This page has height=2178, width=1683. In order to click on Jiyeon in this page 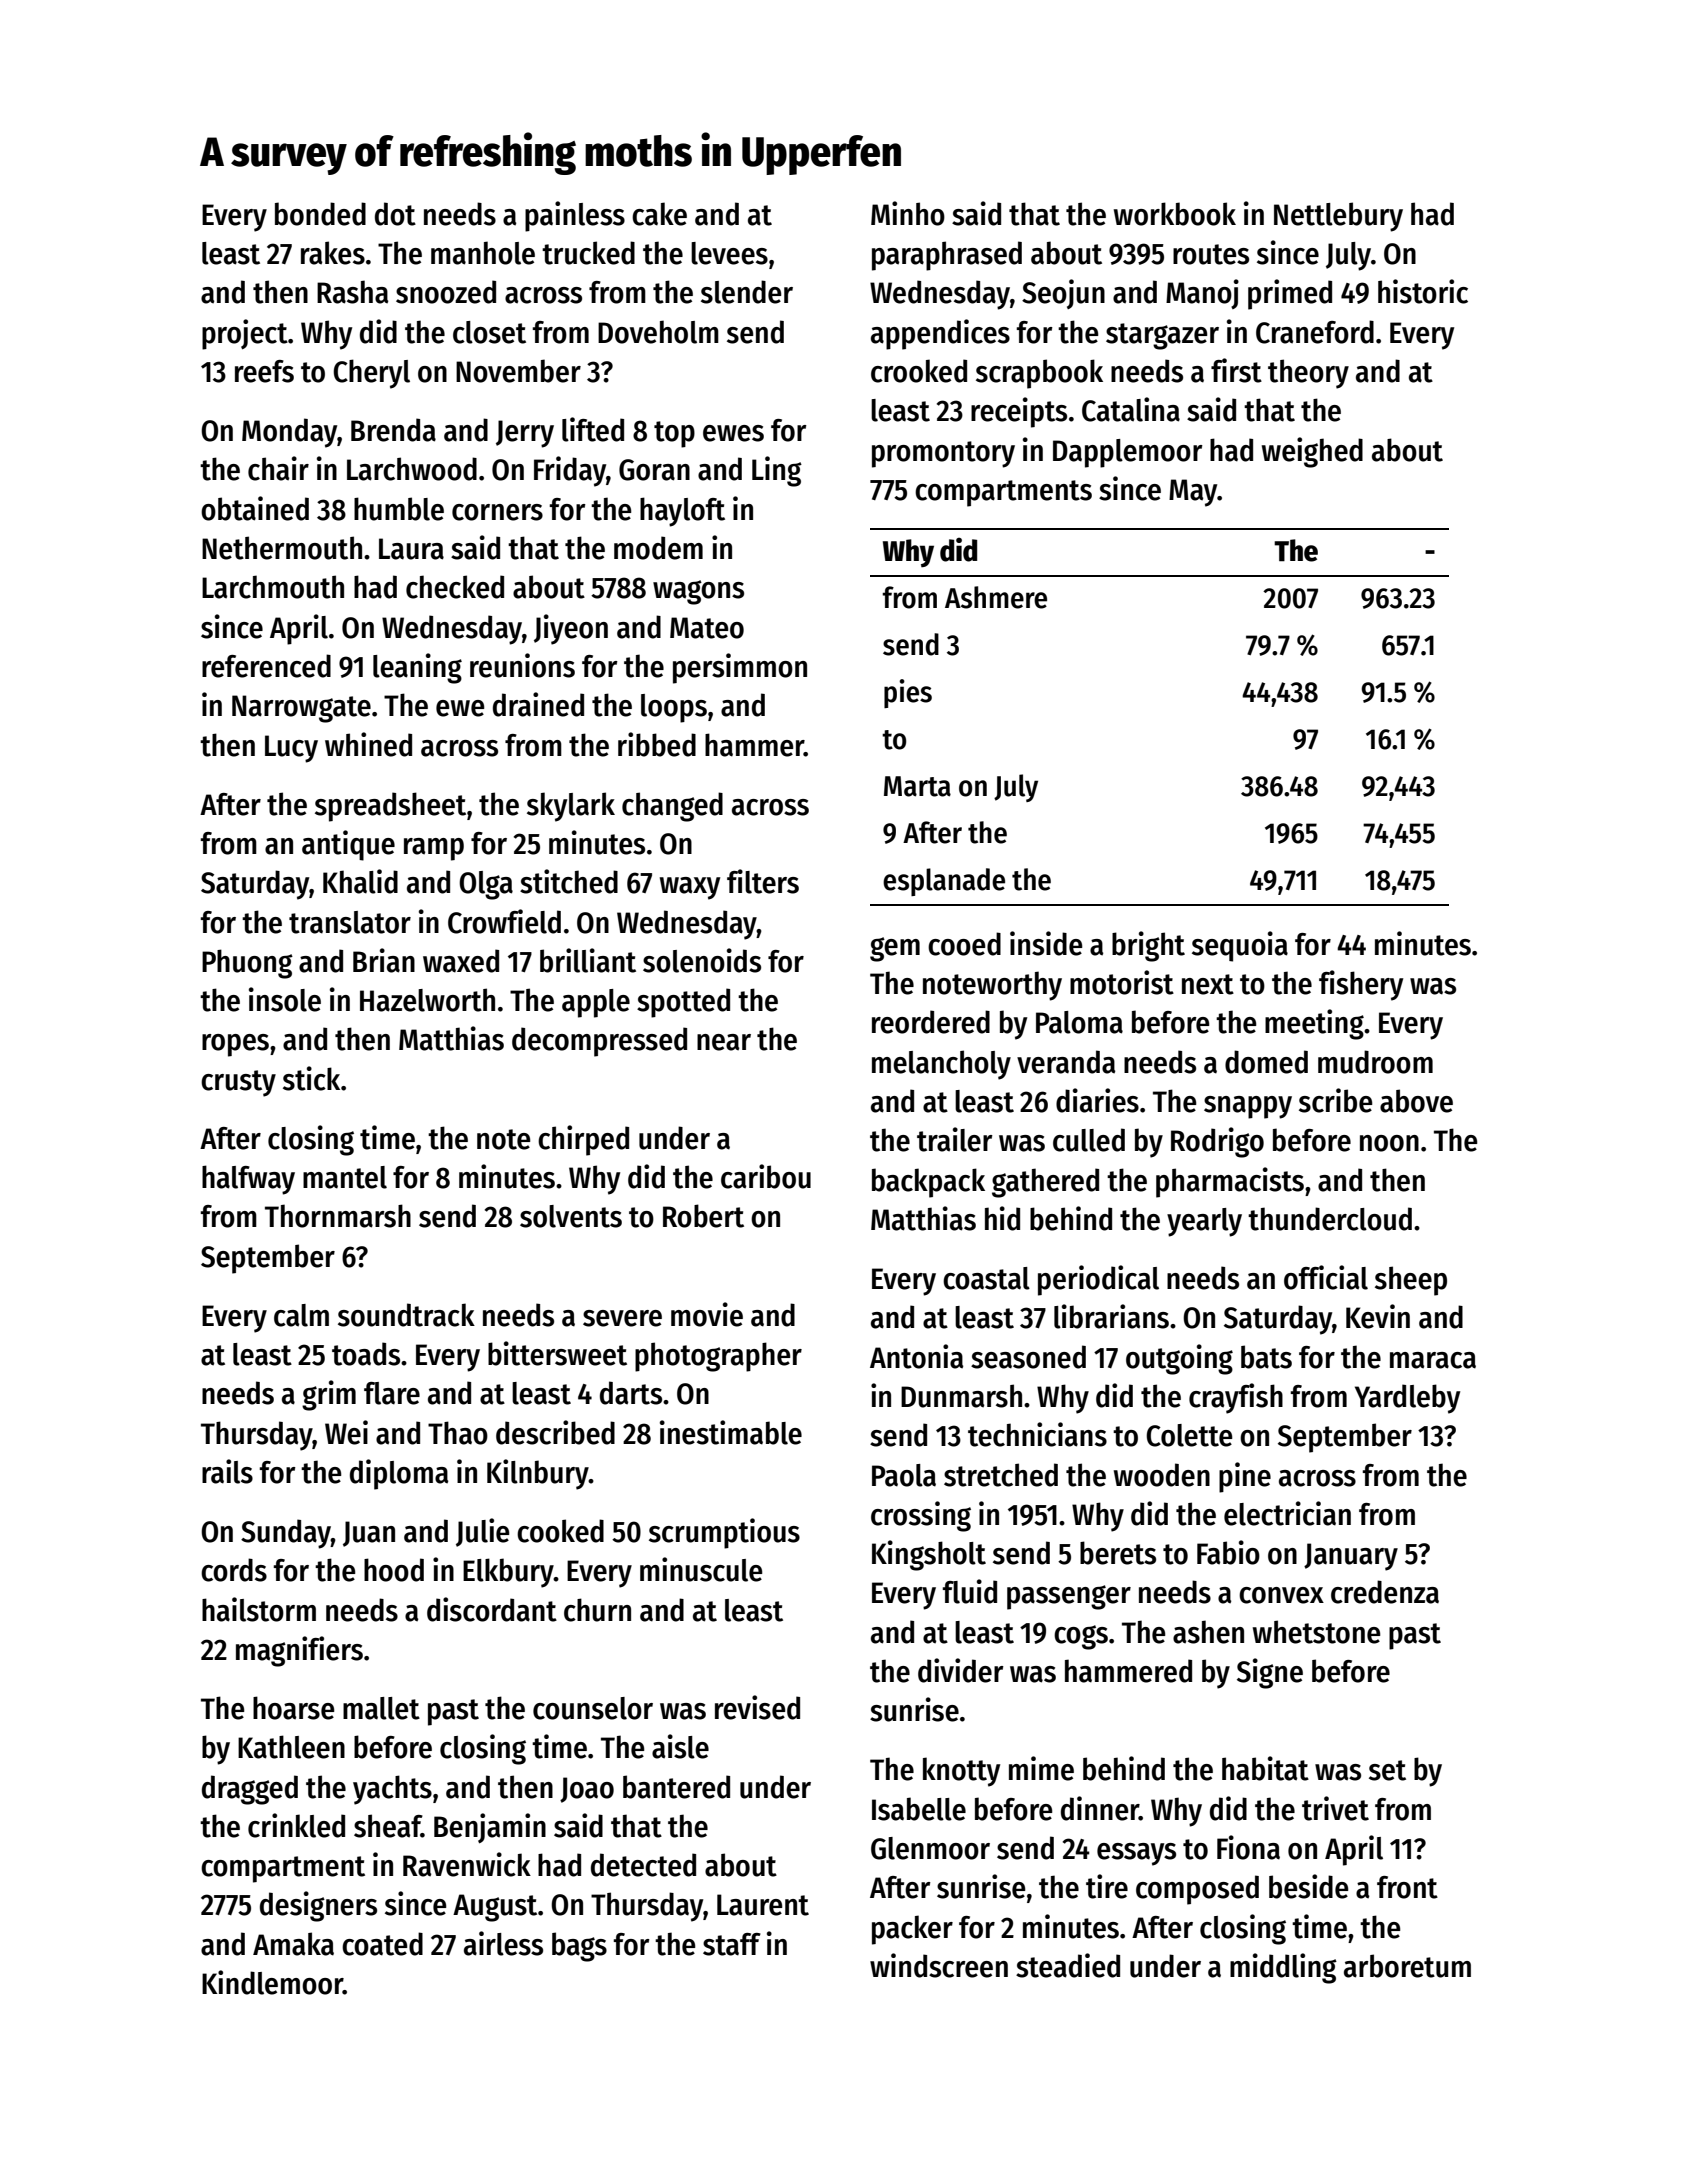, I will do `click(571, 629)`.
